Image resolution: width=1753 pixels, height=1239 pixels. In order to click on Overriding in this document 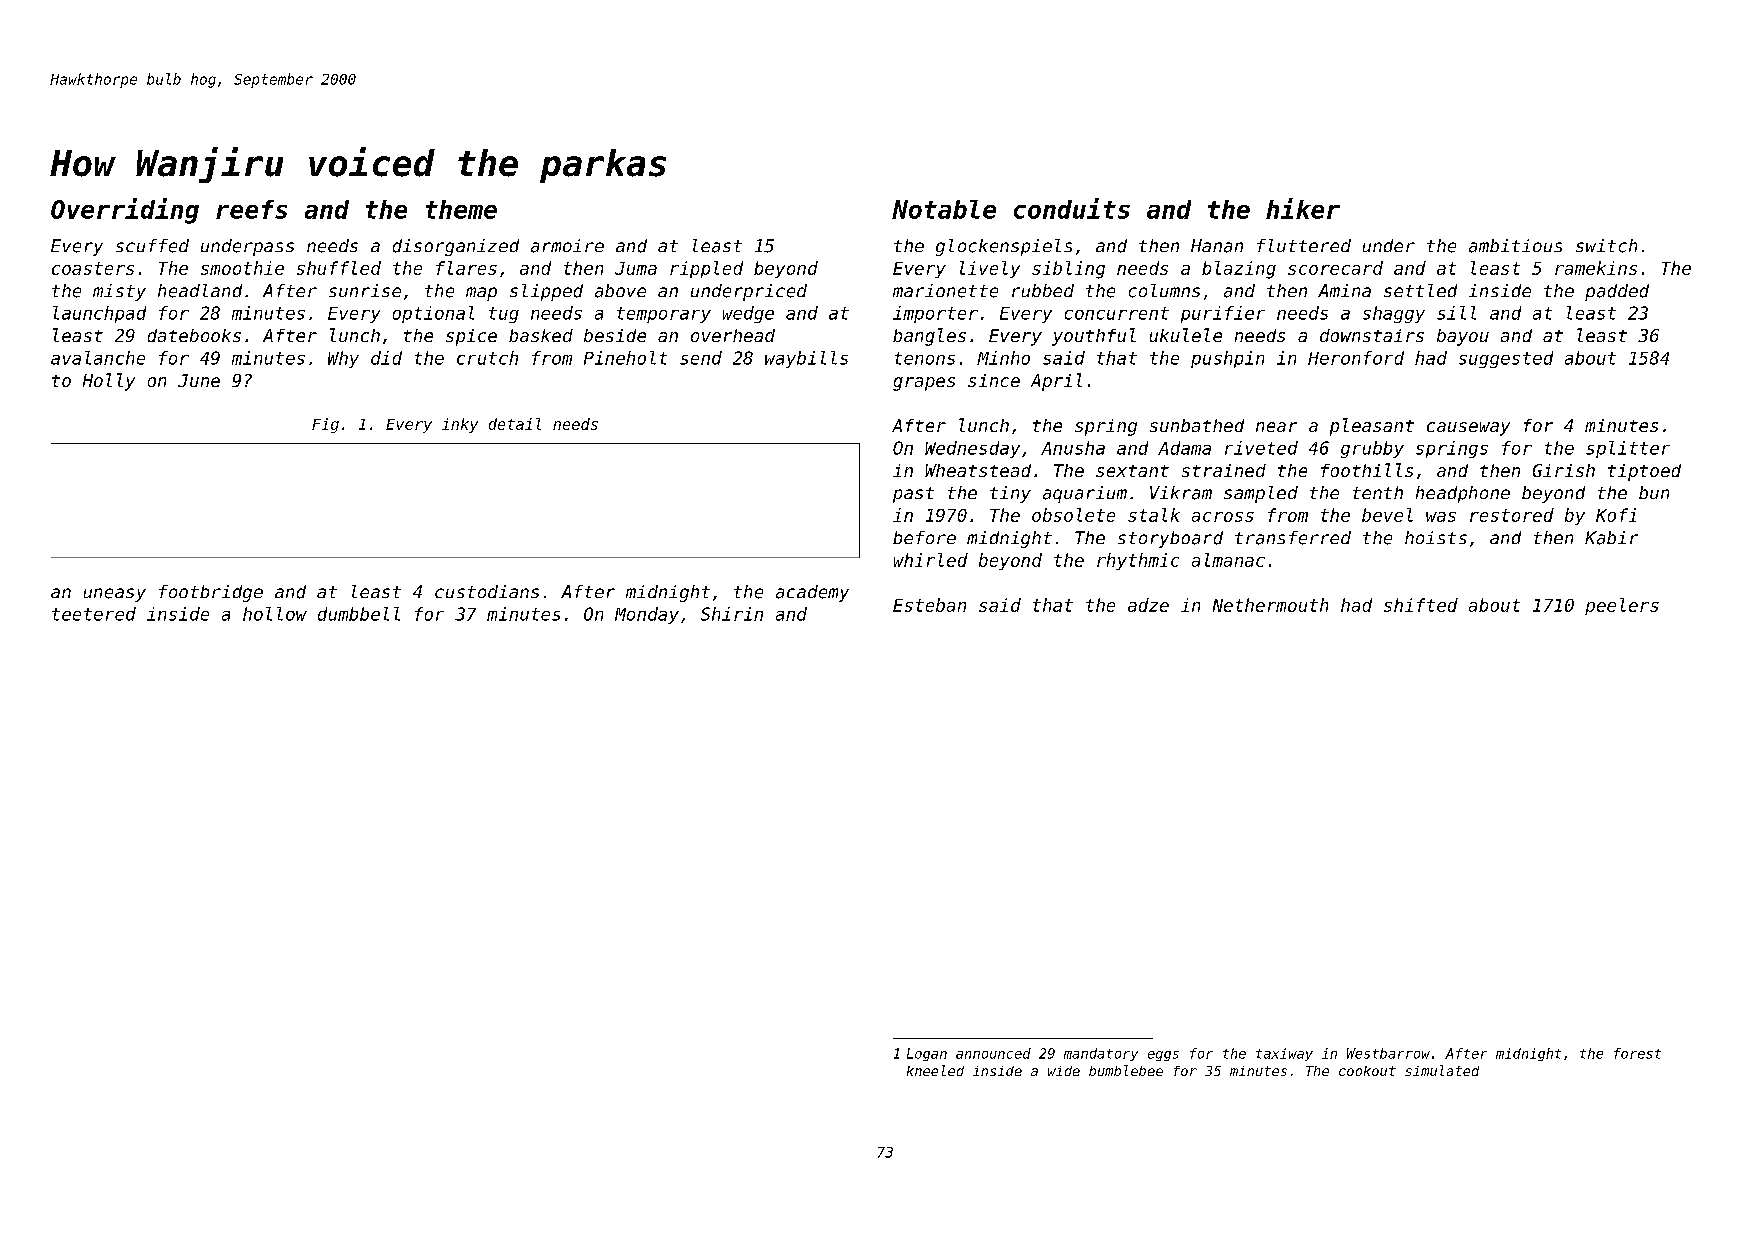, I will do `click(125, 211)`.
